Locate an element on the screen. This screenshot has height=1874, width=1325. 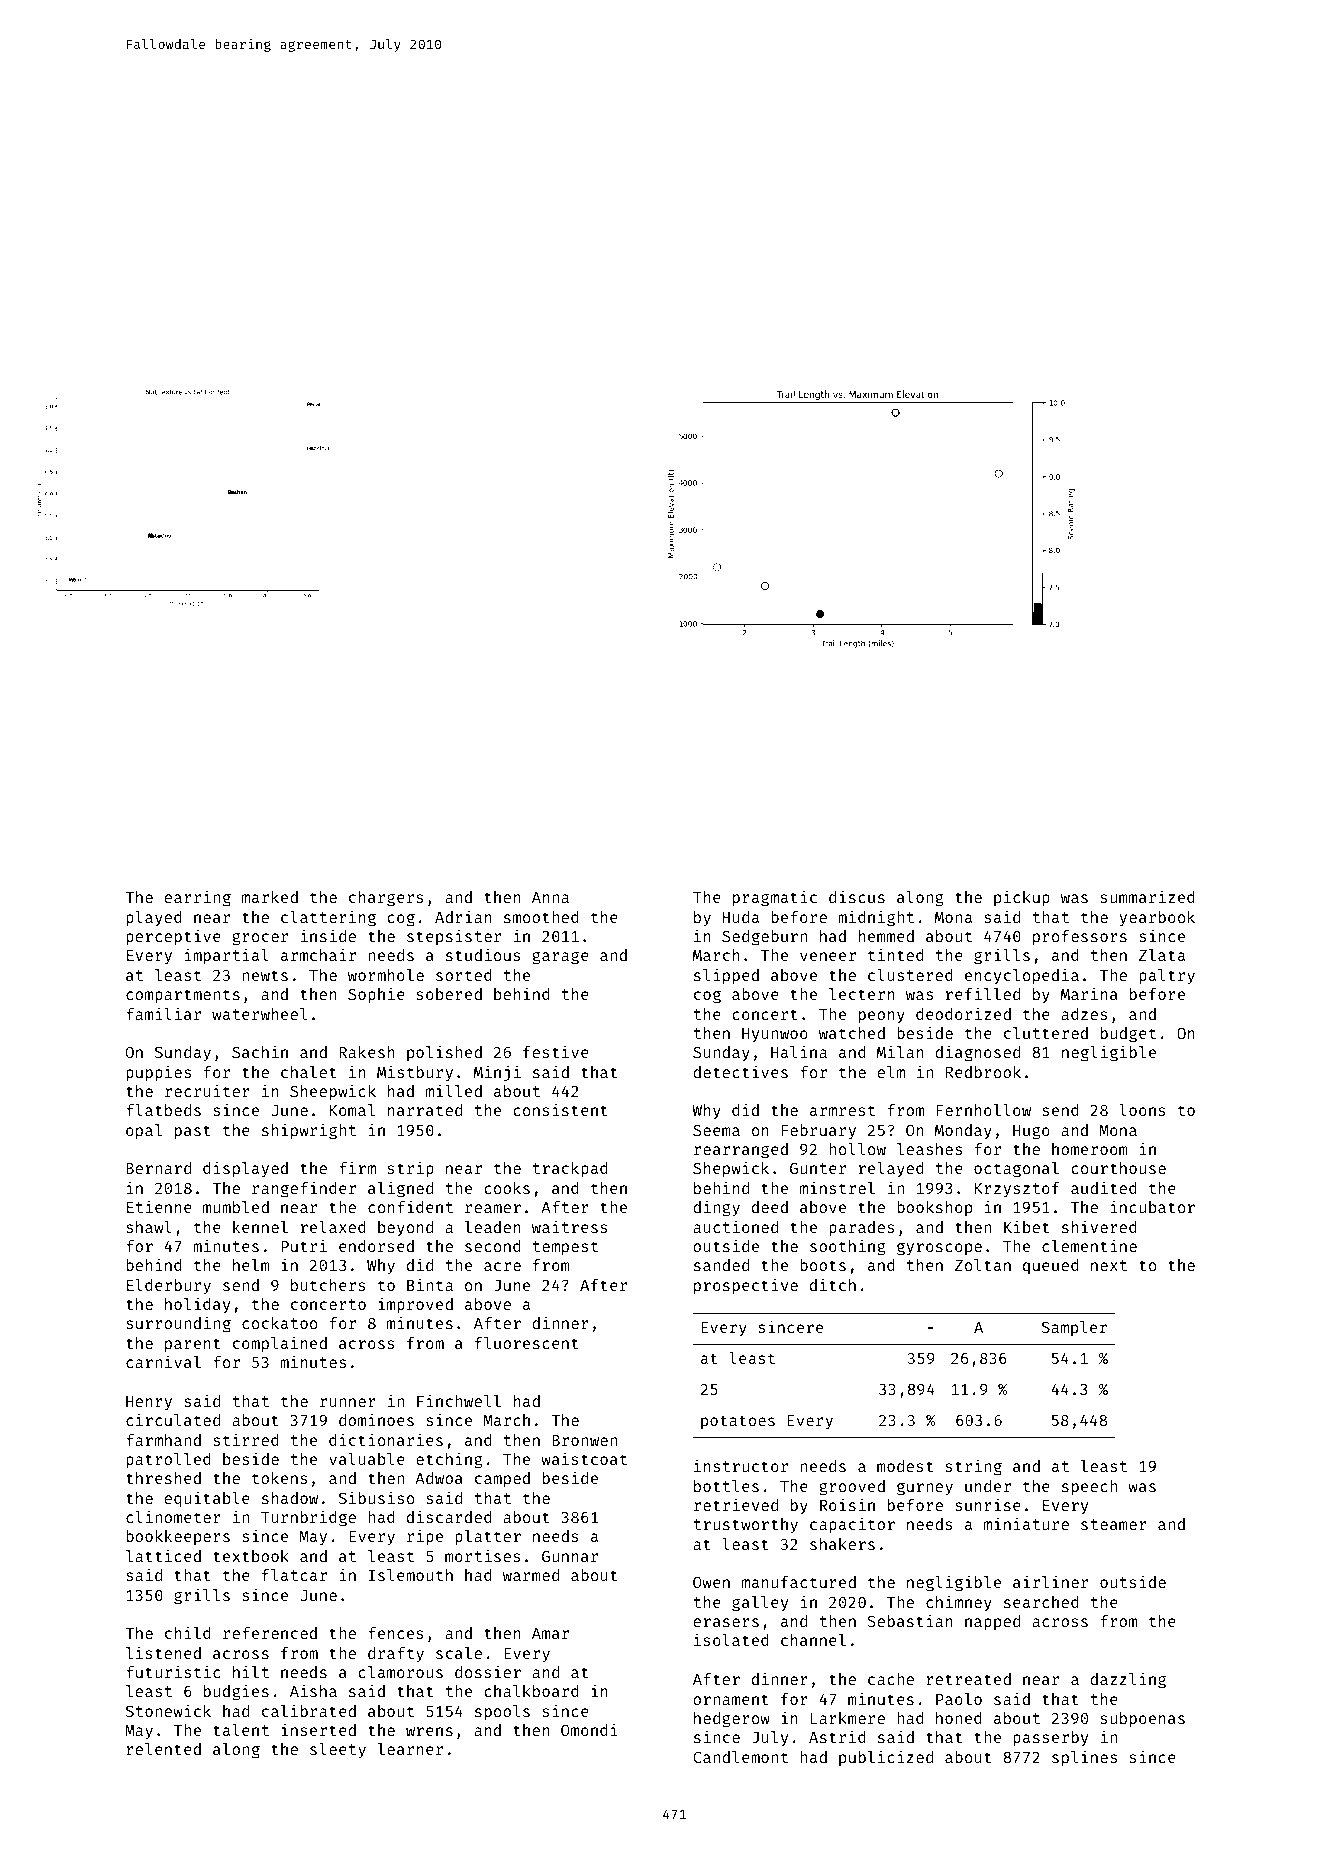
fences is located at coordinates (396, 1633).
